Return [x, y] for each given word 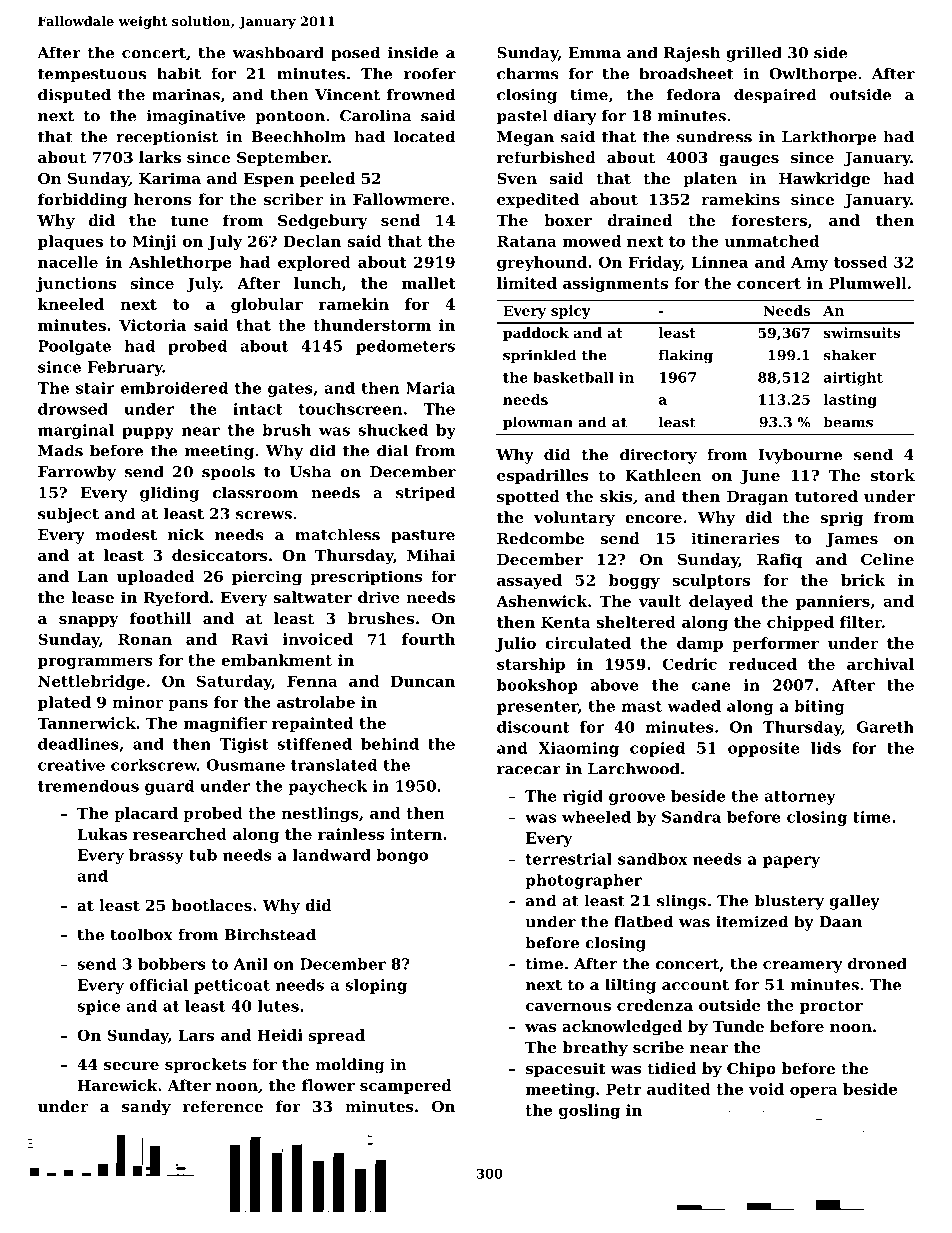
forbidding [82, 201]
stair [95, 388]
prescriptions [366, 577]
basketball [573, 377]
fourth [428, 639]
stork [893, 475]
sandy [146, 1108]
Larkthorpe [829, 138]
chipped [800, 623]
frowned [421, 94]
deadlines [78, 744]
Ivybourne [800, 456]
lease [93, 597]
